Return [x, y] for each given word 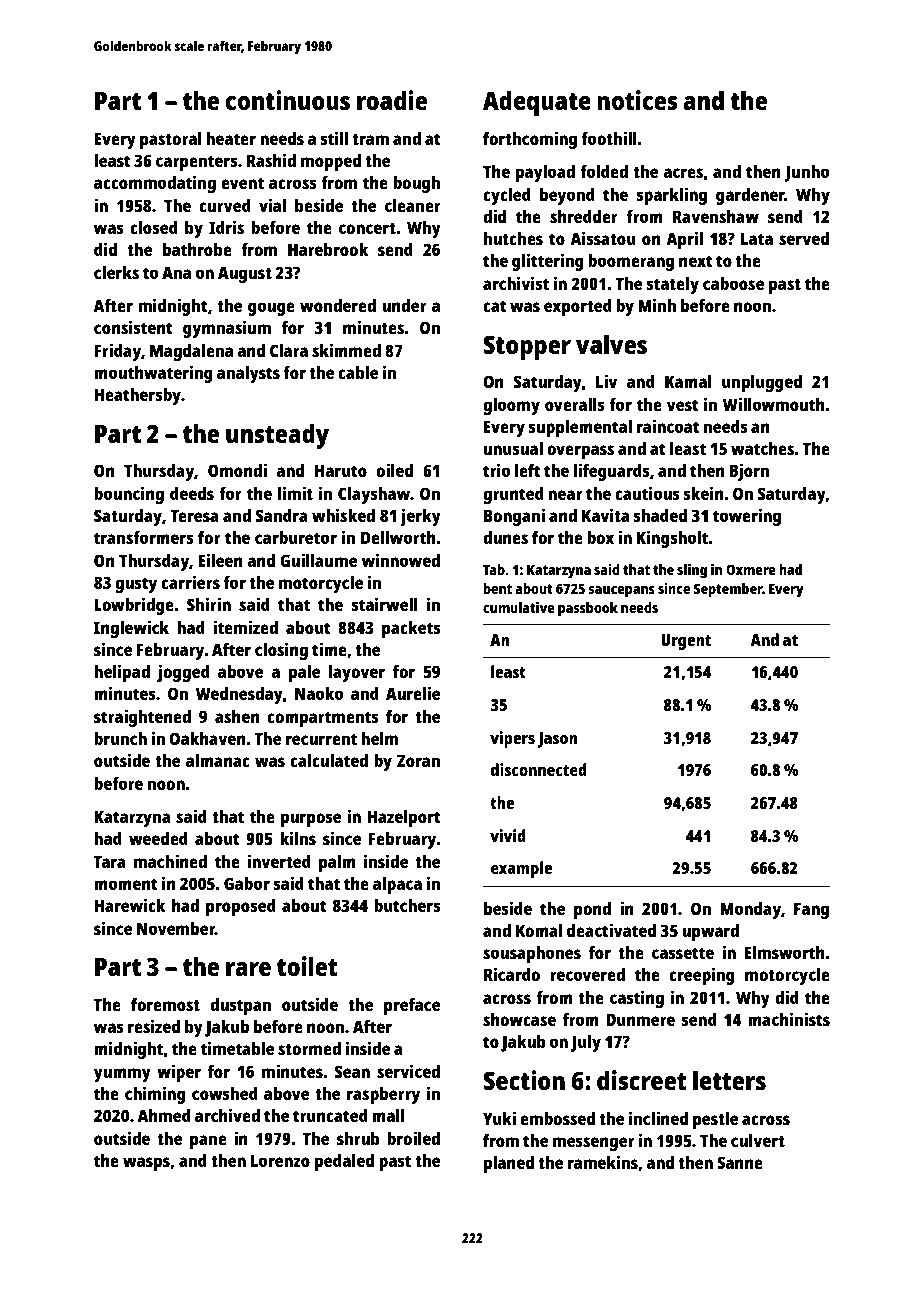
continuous [288, 100]
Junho [807, 173]
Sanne [740, 1162]
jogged [183, 673]
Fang [811, 910]
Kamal [688, 381]
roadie [392, 100]
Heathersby [137, 396]
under [404, 305]
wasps [146, 1164]
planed [509, 1164]
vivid [508, 835]
